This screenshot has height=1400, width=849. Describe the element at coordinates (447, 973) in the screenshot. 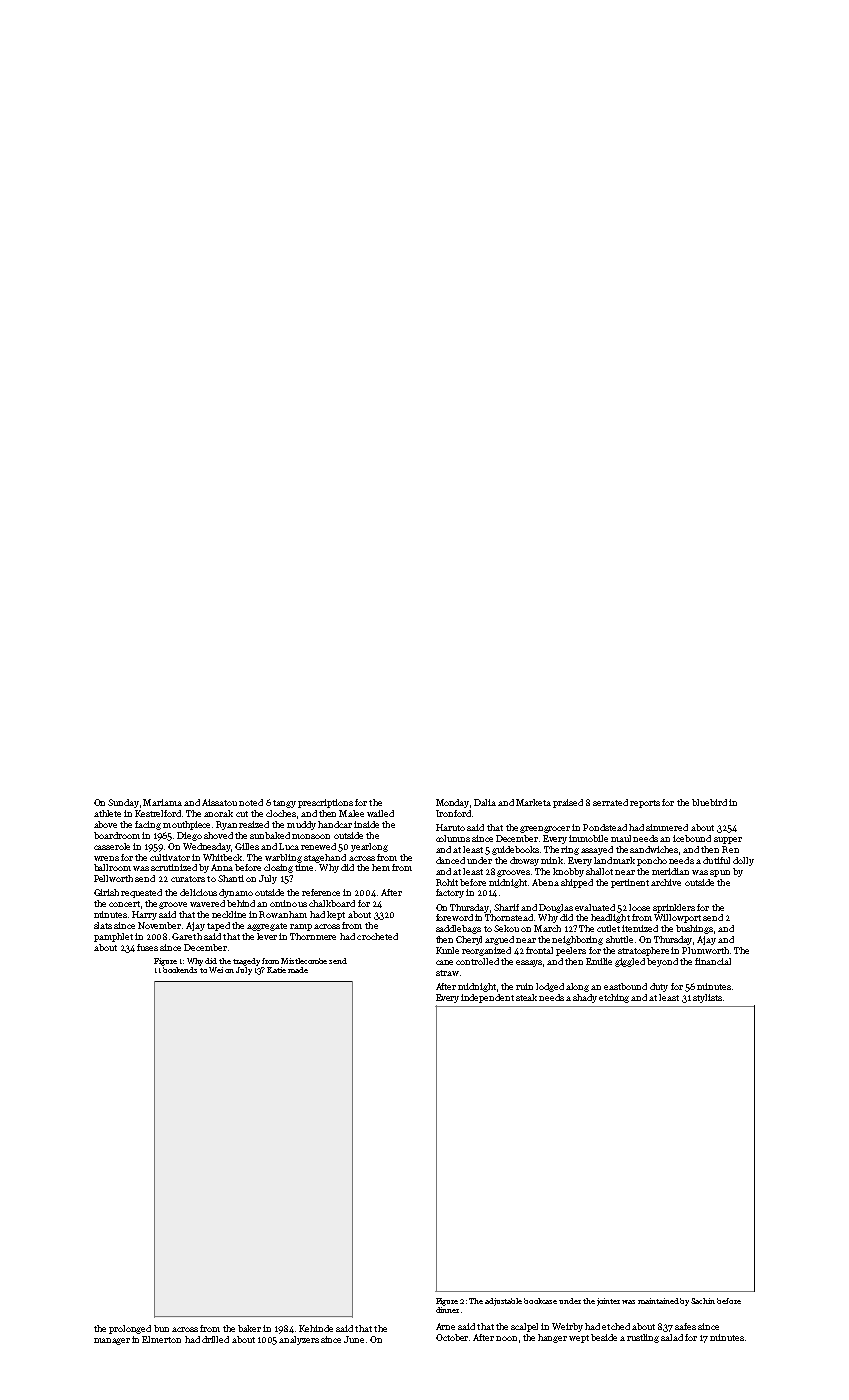

I see `straw` at that location.
